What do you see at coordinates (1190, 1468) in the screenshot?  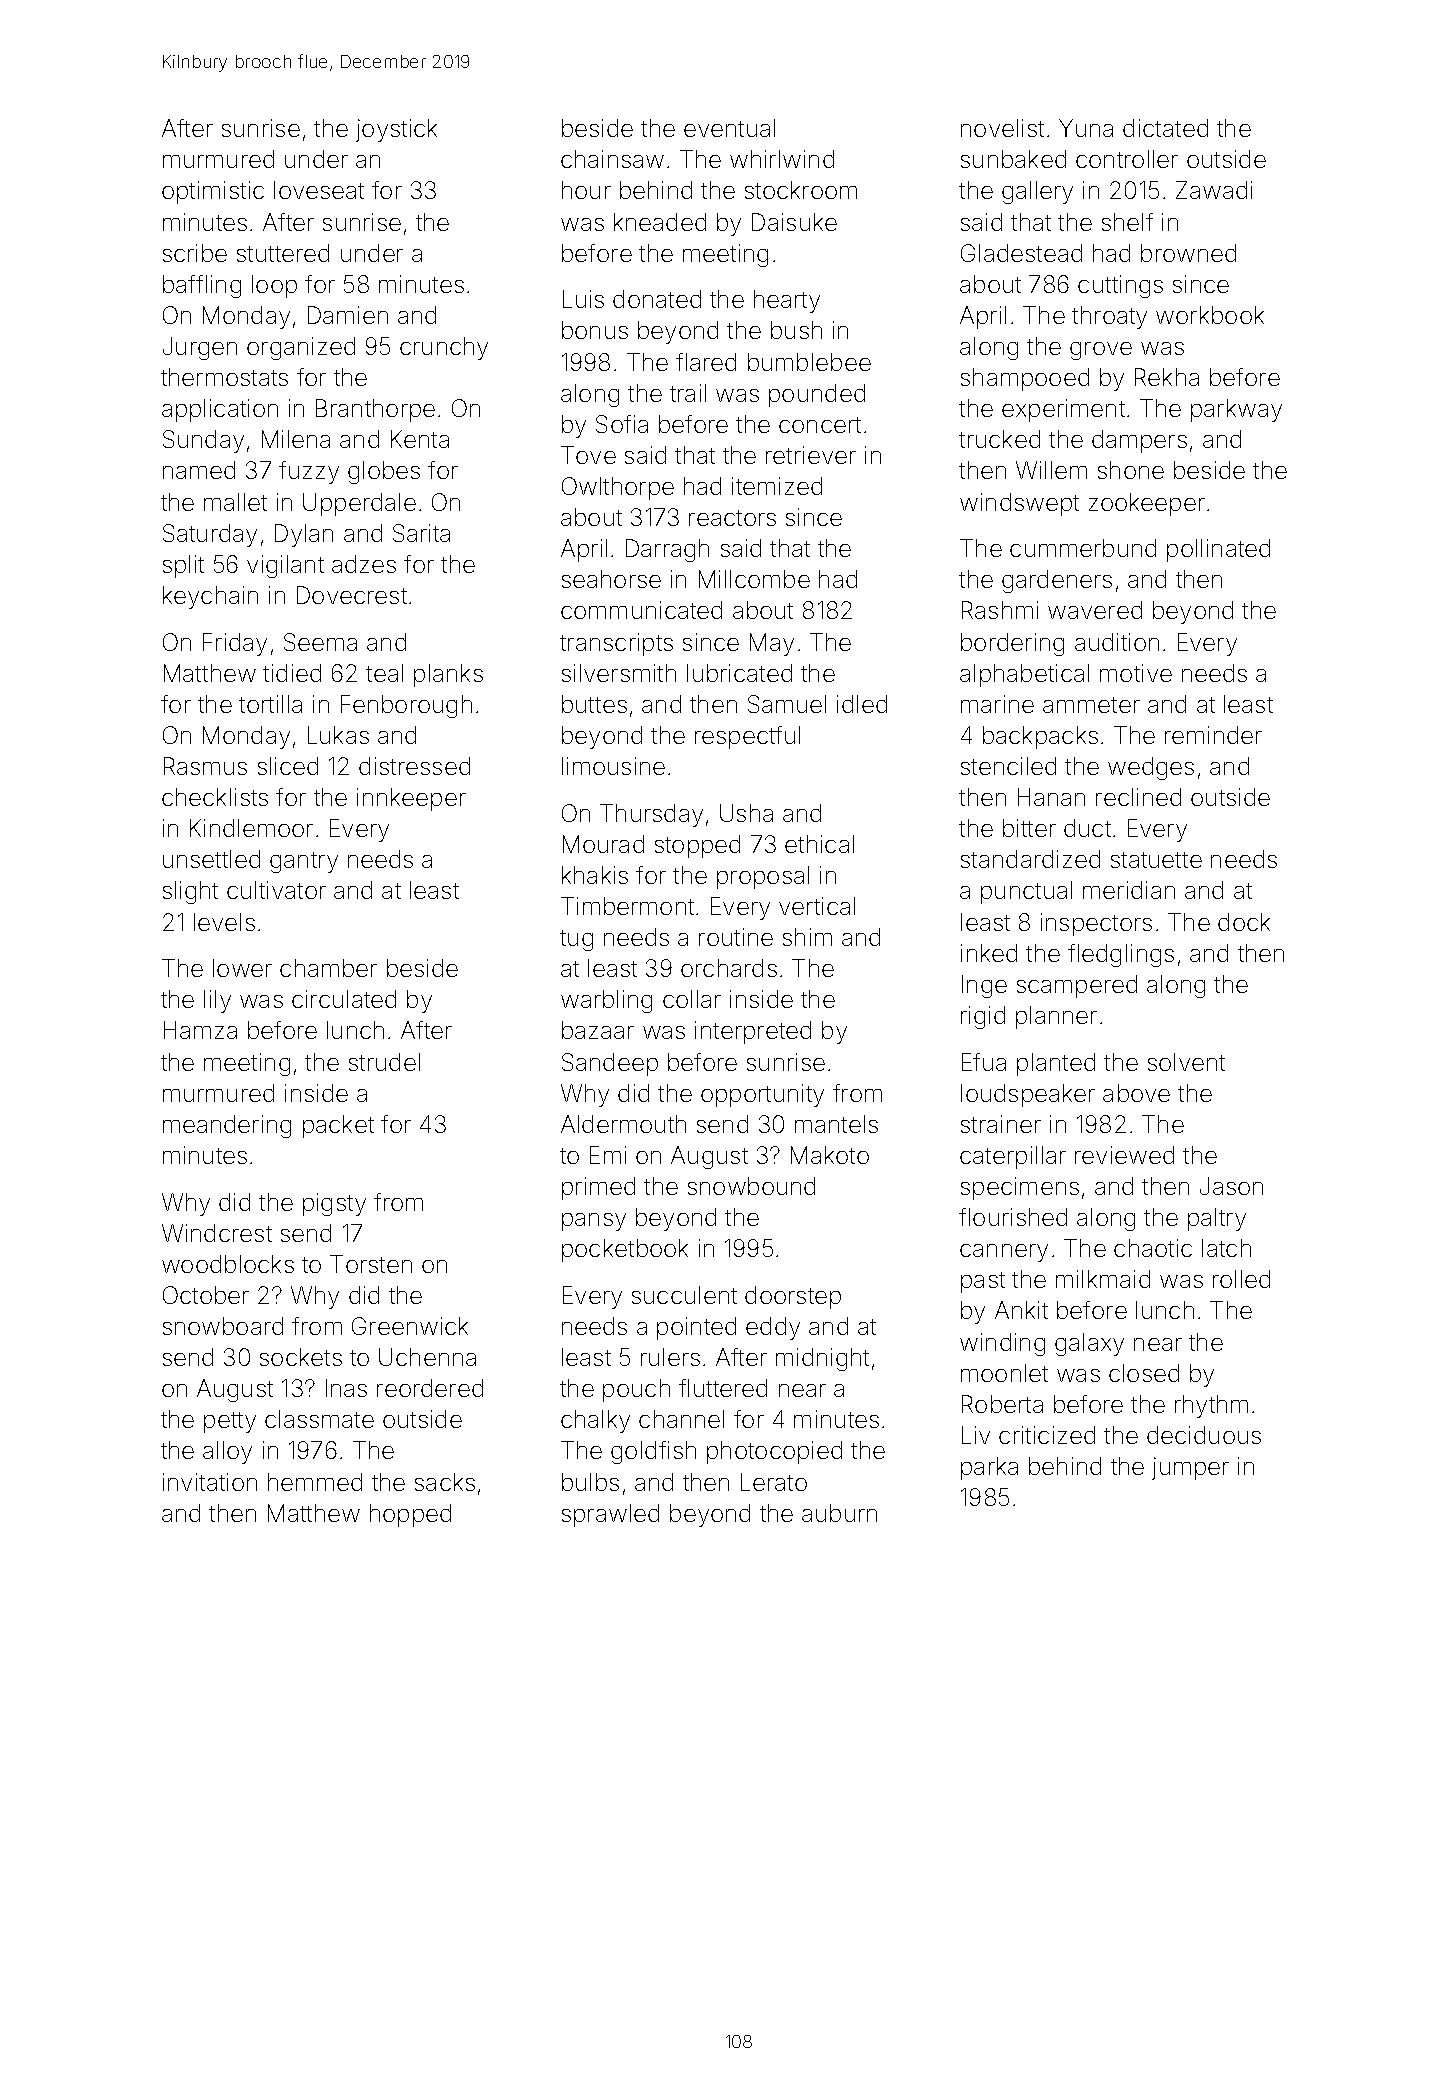 I see `jumper` at bounding box center [1190, 1468].
